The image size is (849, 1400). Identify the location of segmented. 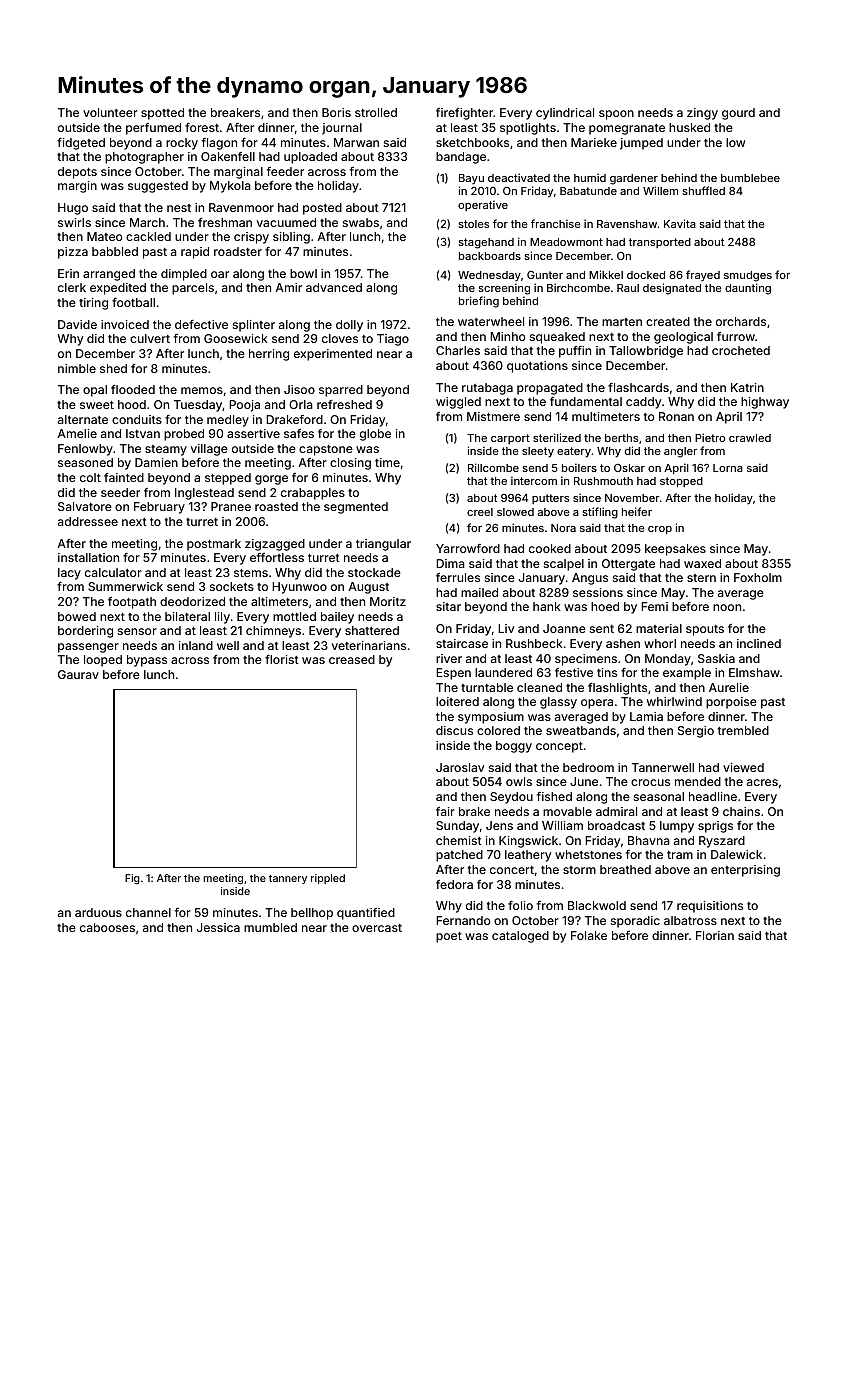
(356, 508).
